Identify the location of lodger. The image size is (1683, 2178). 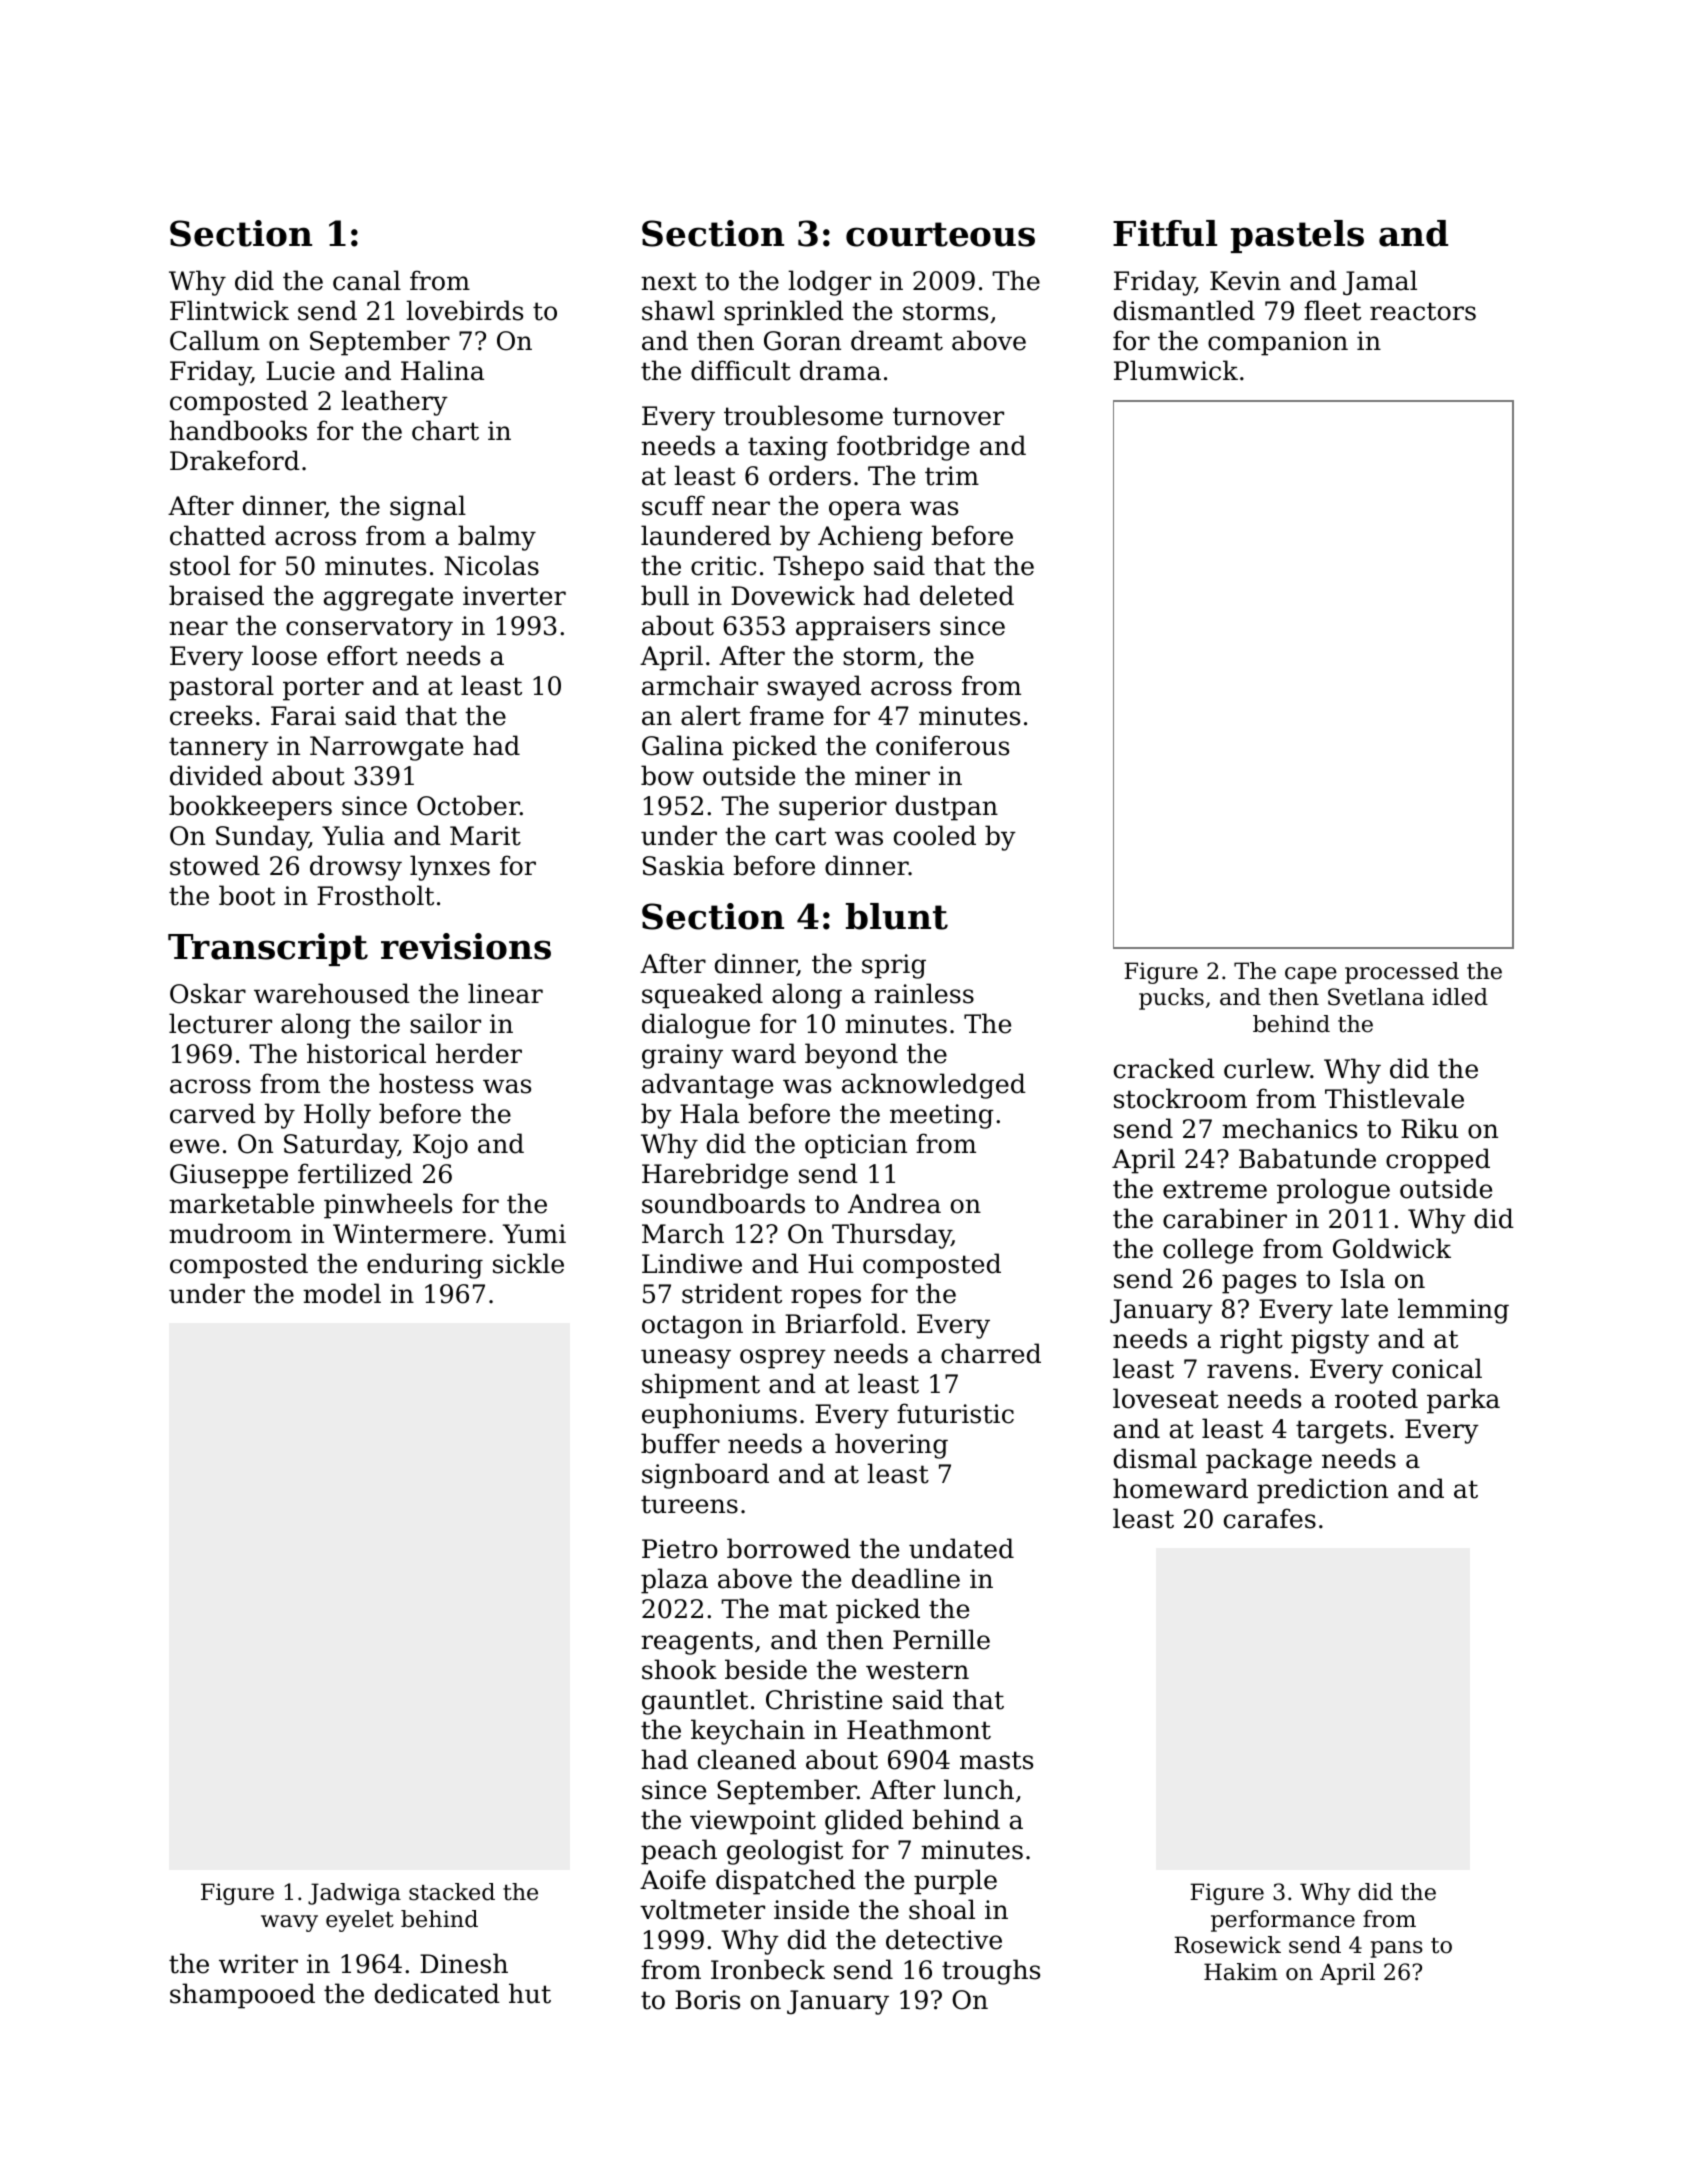
(829, 283).
